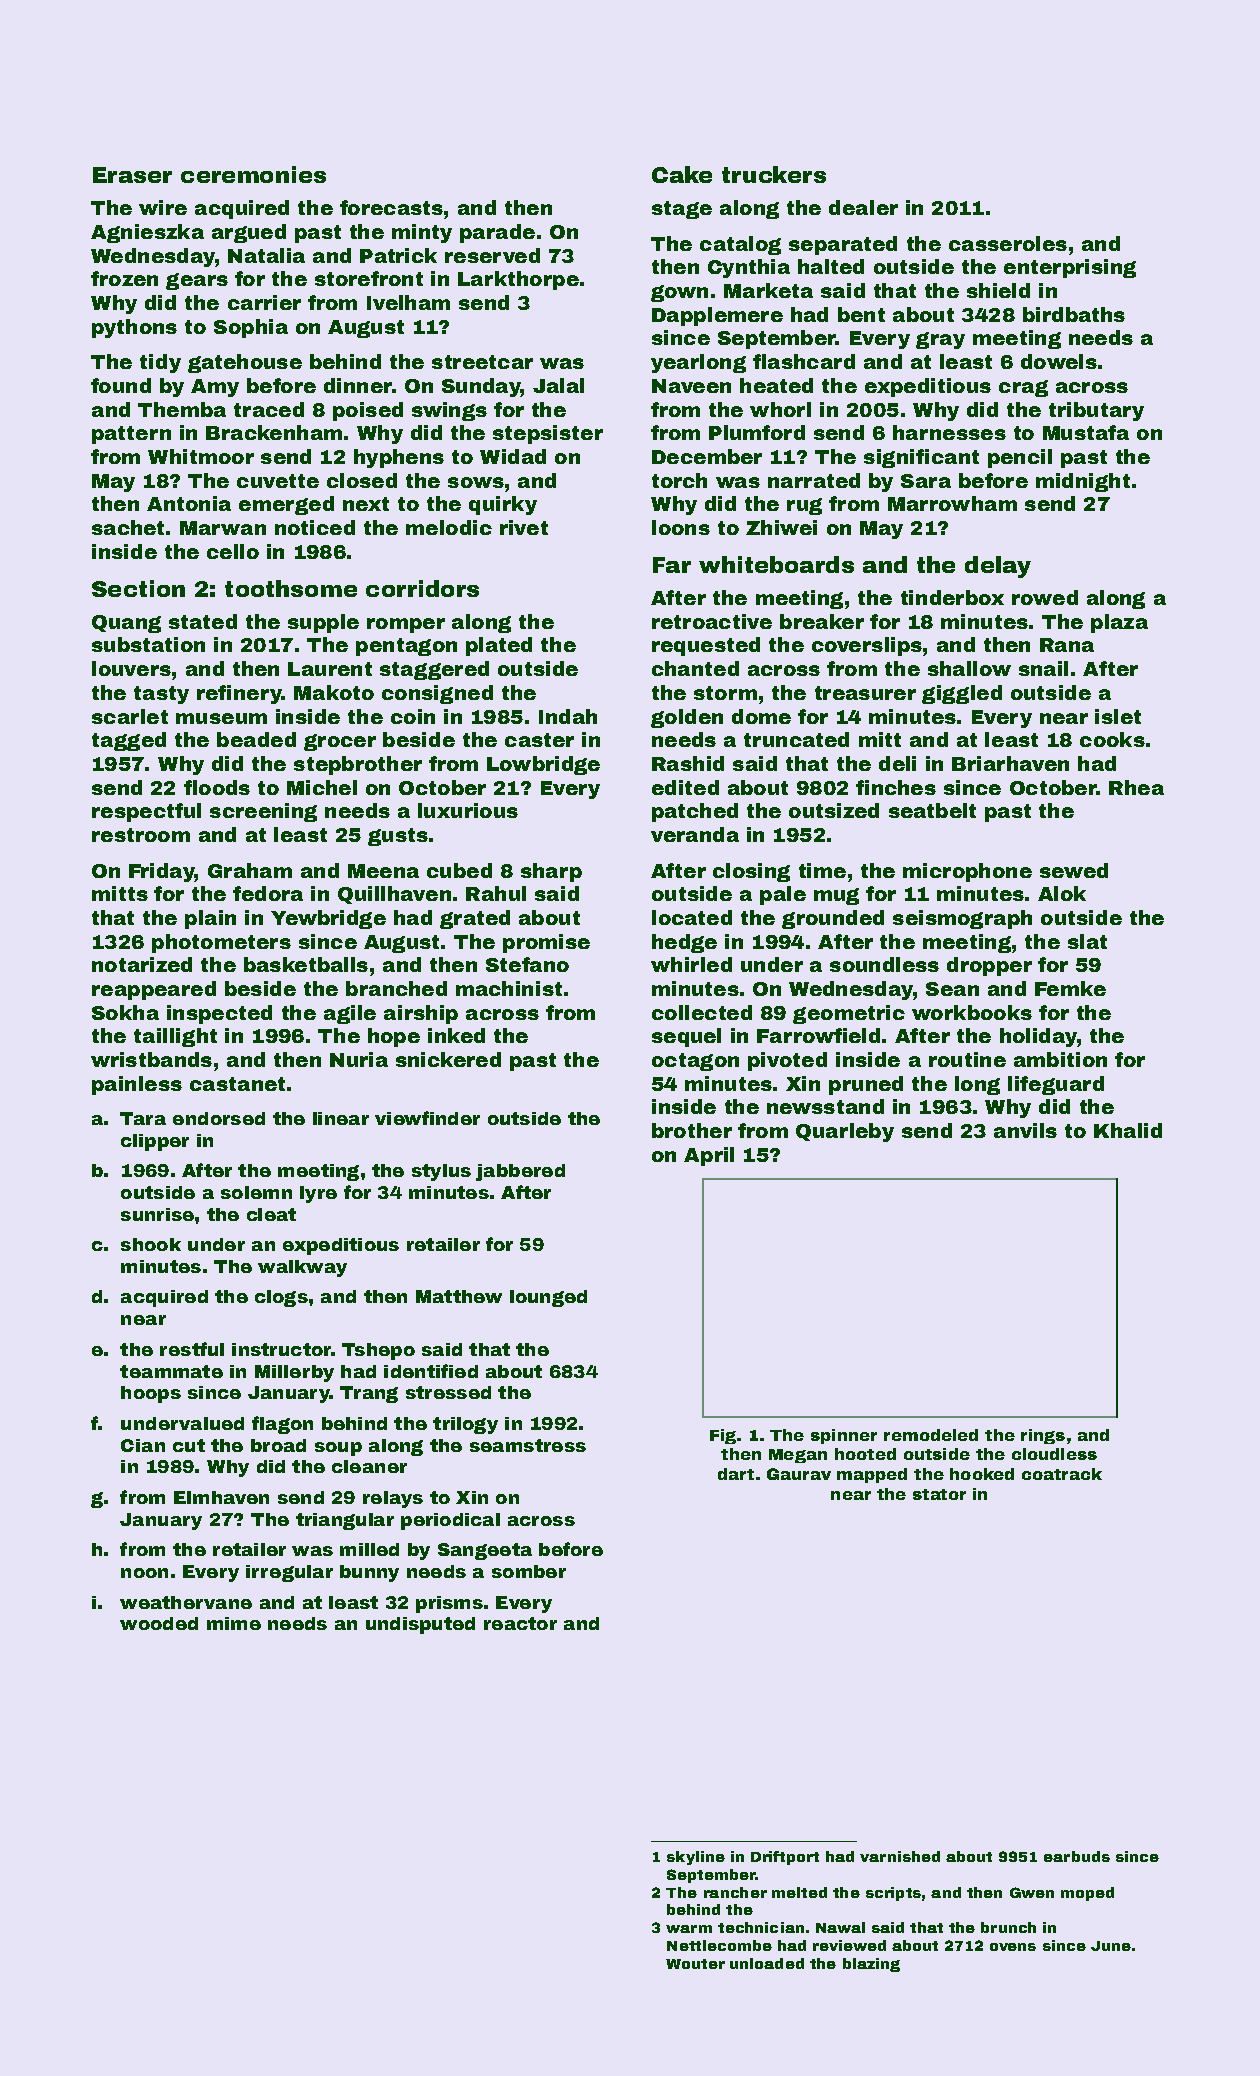  Describe the element at coordinates (499, 646) in the screenshot. I see `plated` at that location.
